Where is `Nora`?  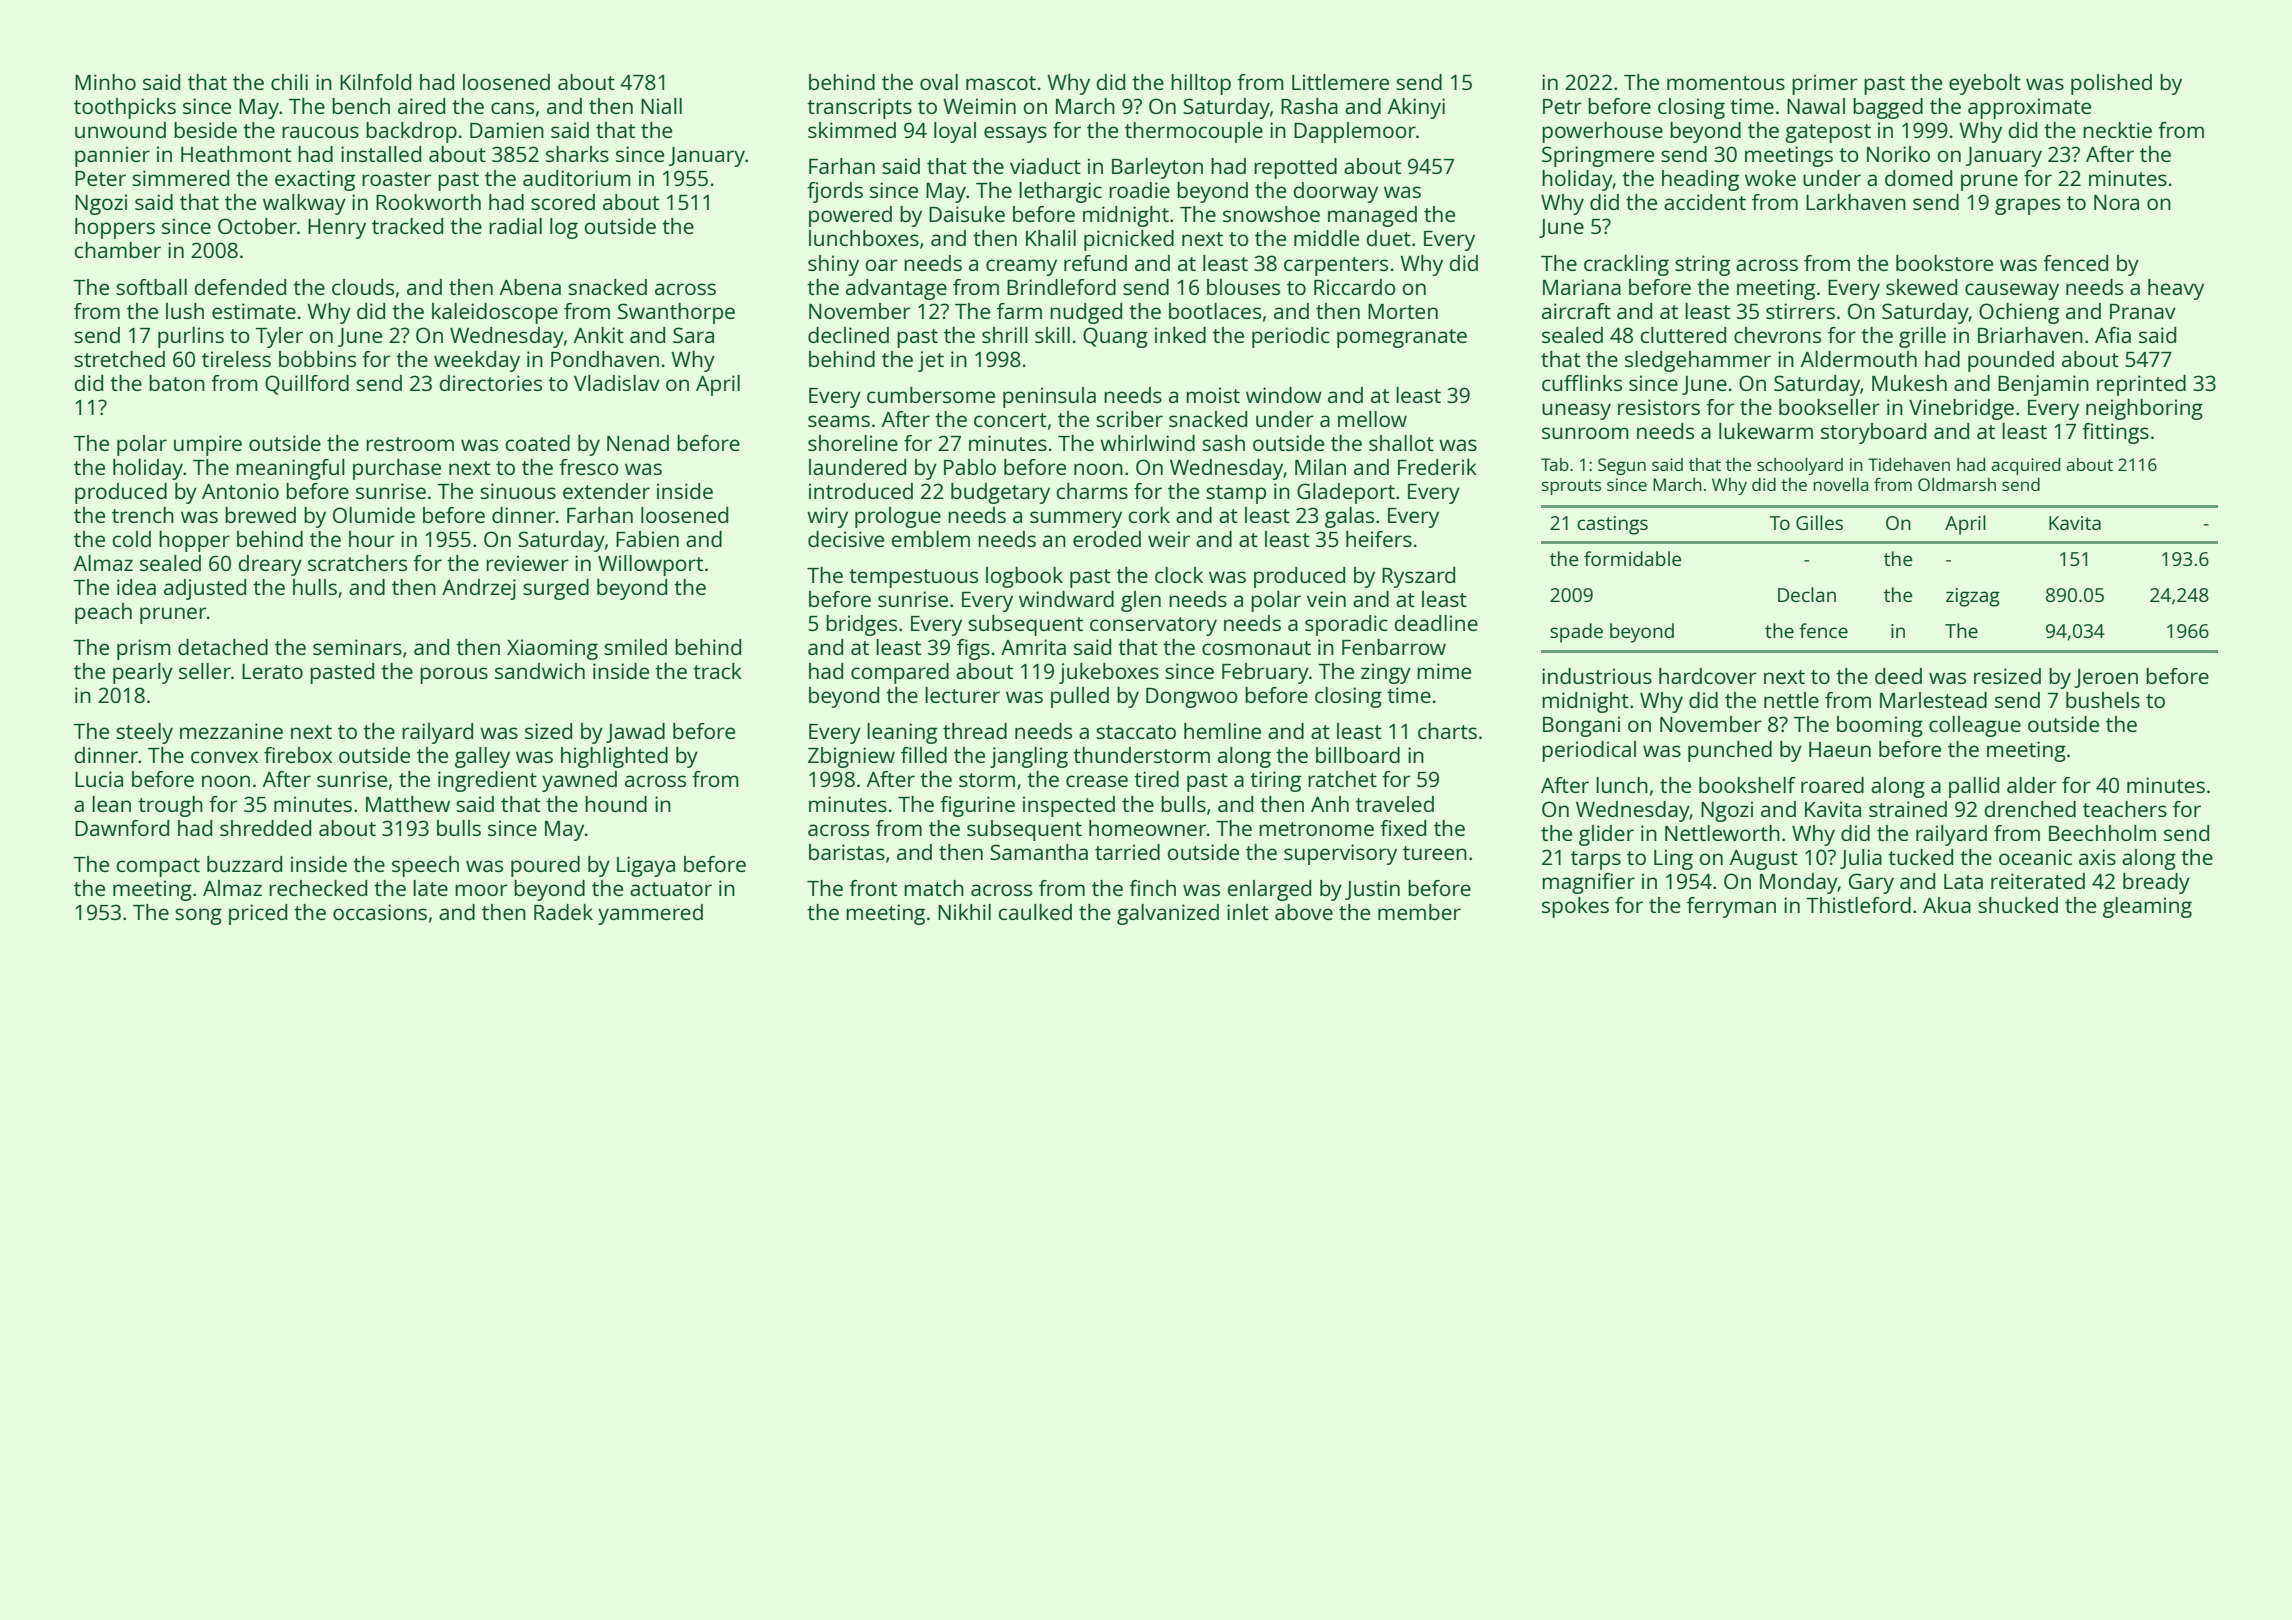
Nora is located at coordinates (2116, 202).
